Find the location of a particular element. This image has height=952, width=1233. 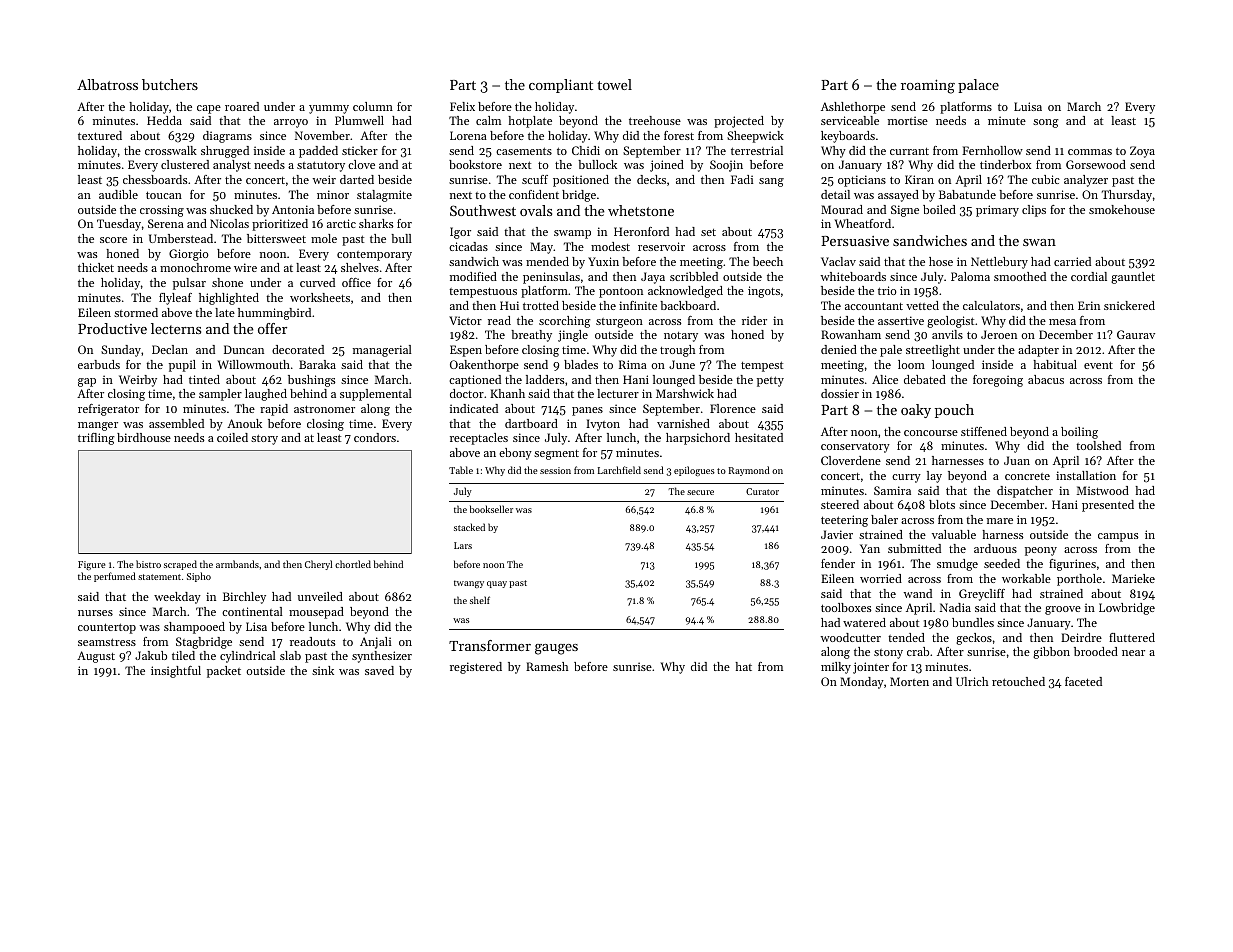

modified is located at coordinates (473, 276).
